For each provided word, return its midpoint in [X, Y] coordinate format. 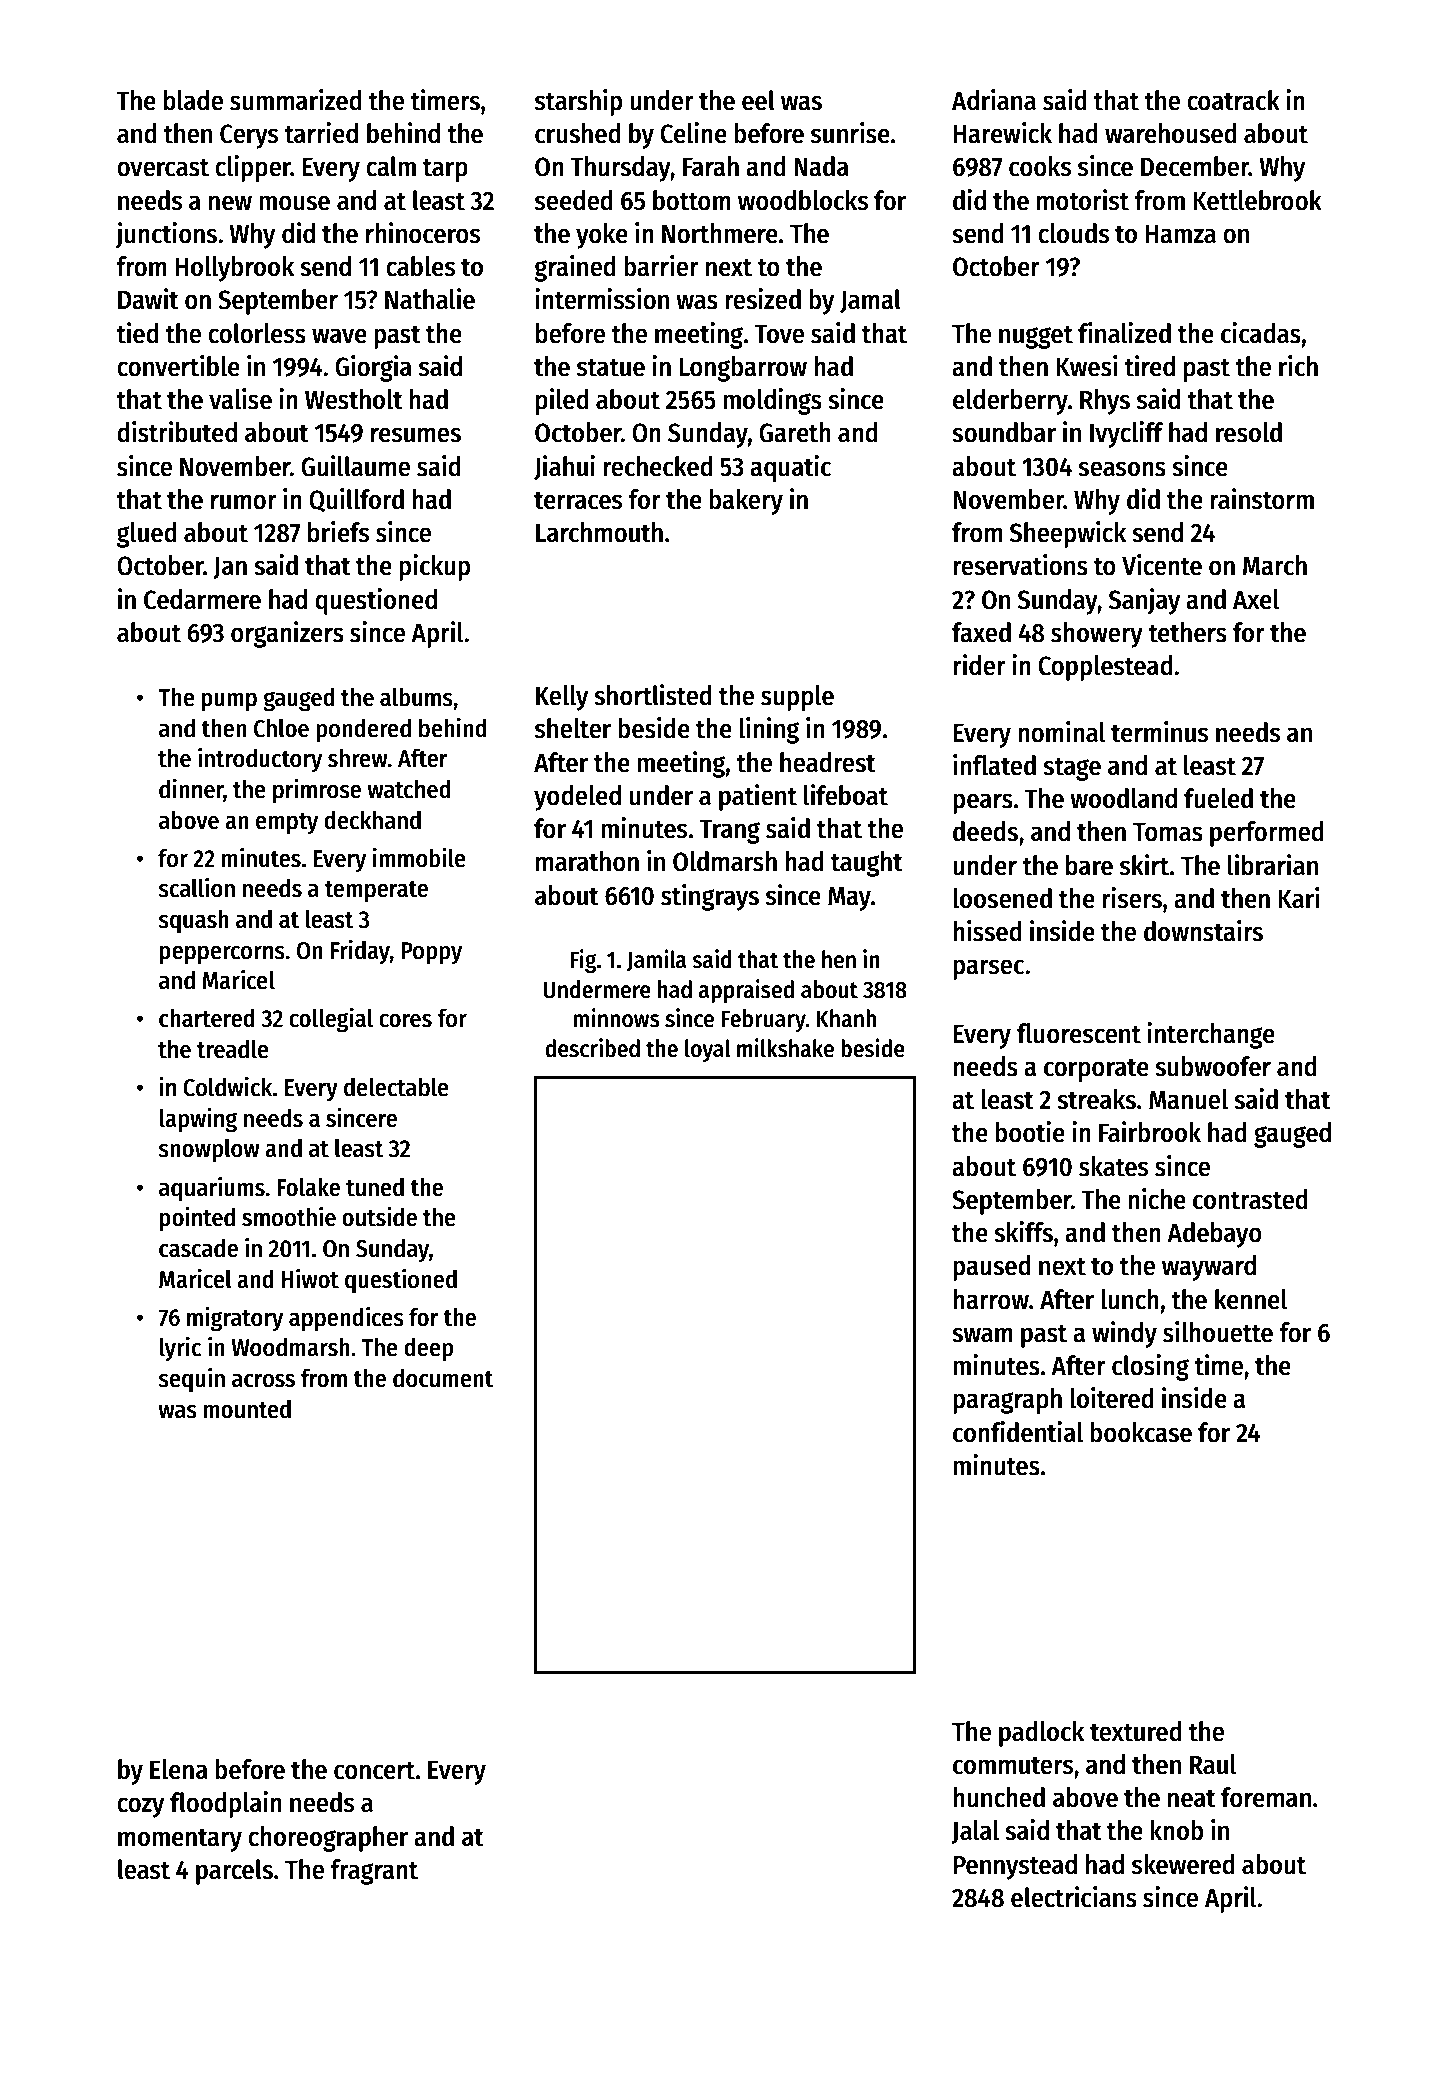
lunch [1130, 1299]
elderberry [1010, 402]
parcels [234, 1872]
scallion [196, 887]
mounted [247, 1409]
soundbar [1004, 432]
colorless [257, 333]
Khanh [846, 1018]
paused [992, 1268]
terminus [1159, 732]
